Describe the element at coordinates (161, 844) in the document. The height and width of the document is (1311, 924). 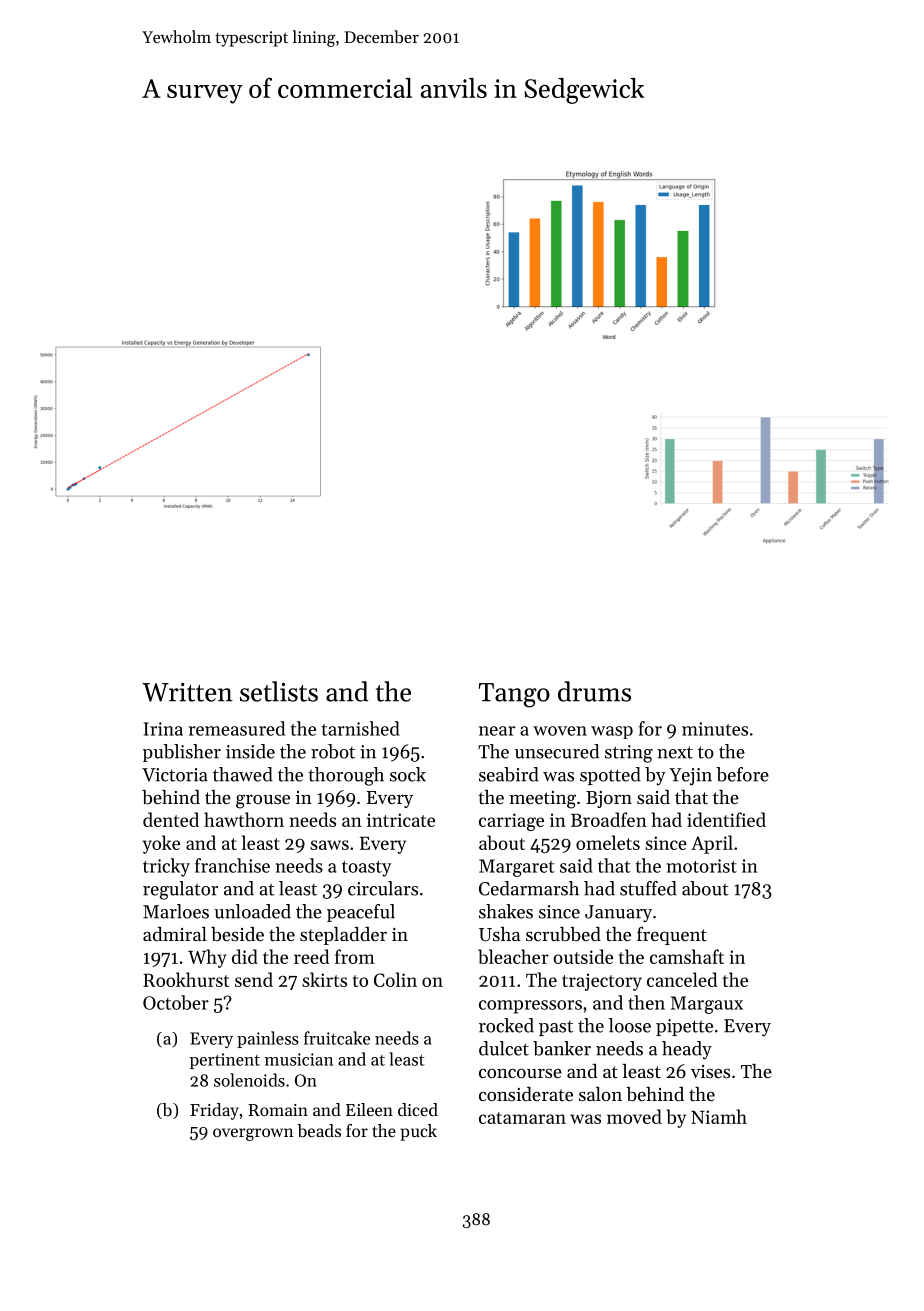
I see `yoke` at that location.
